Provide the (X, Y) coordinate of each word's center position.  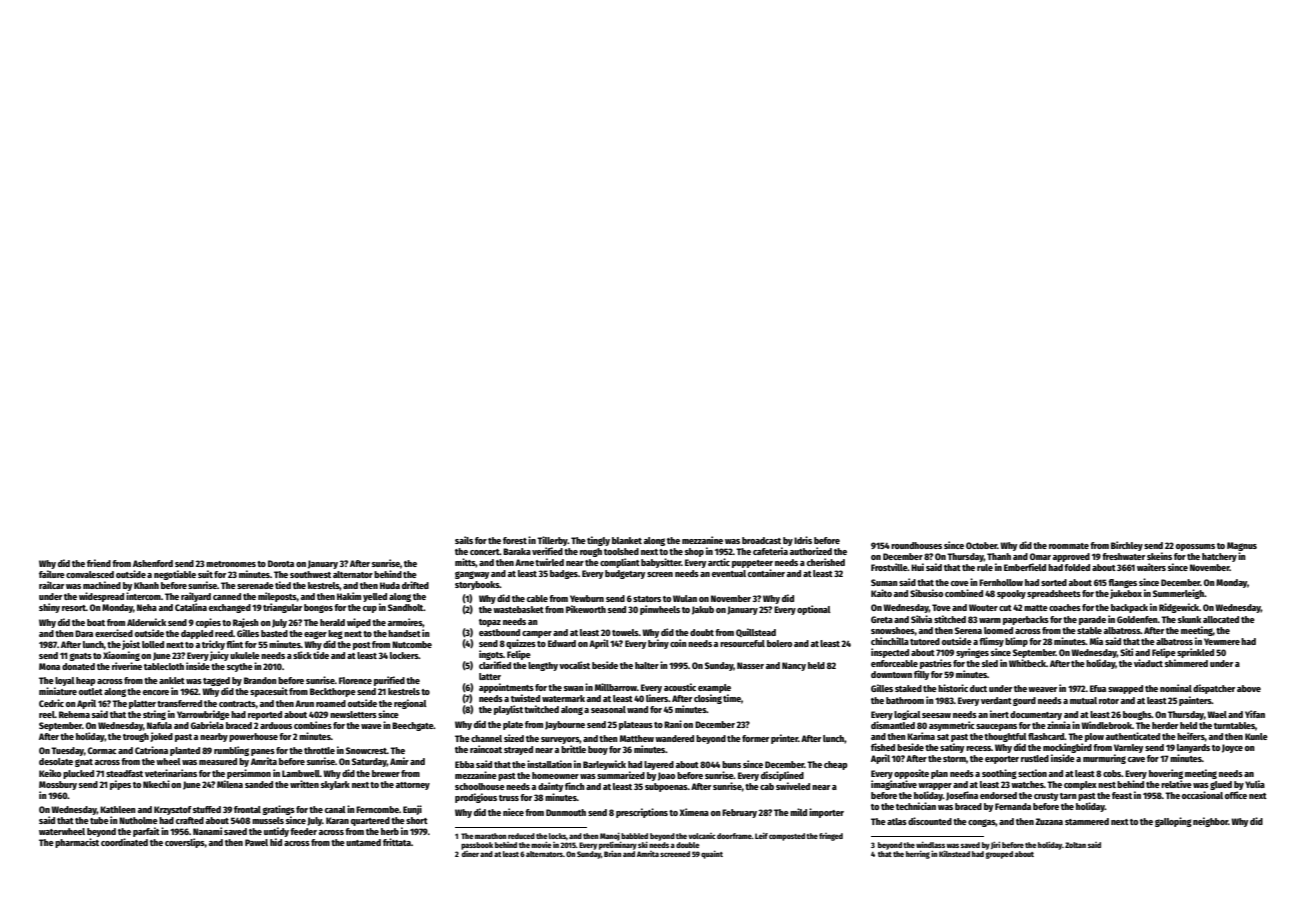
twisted (525, 698)
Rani (673, 724)
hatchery (1219, 557)
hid (276, 842)
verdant (996, 700)
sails (464, 540)
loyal (65, 681)
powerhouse (253, 737)
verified (547, 551)
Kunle (1256, 736)
